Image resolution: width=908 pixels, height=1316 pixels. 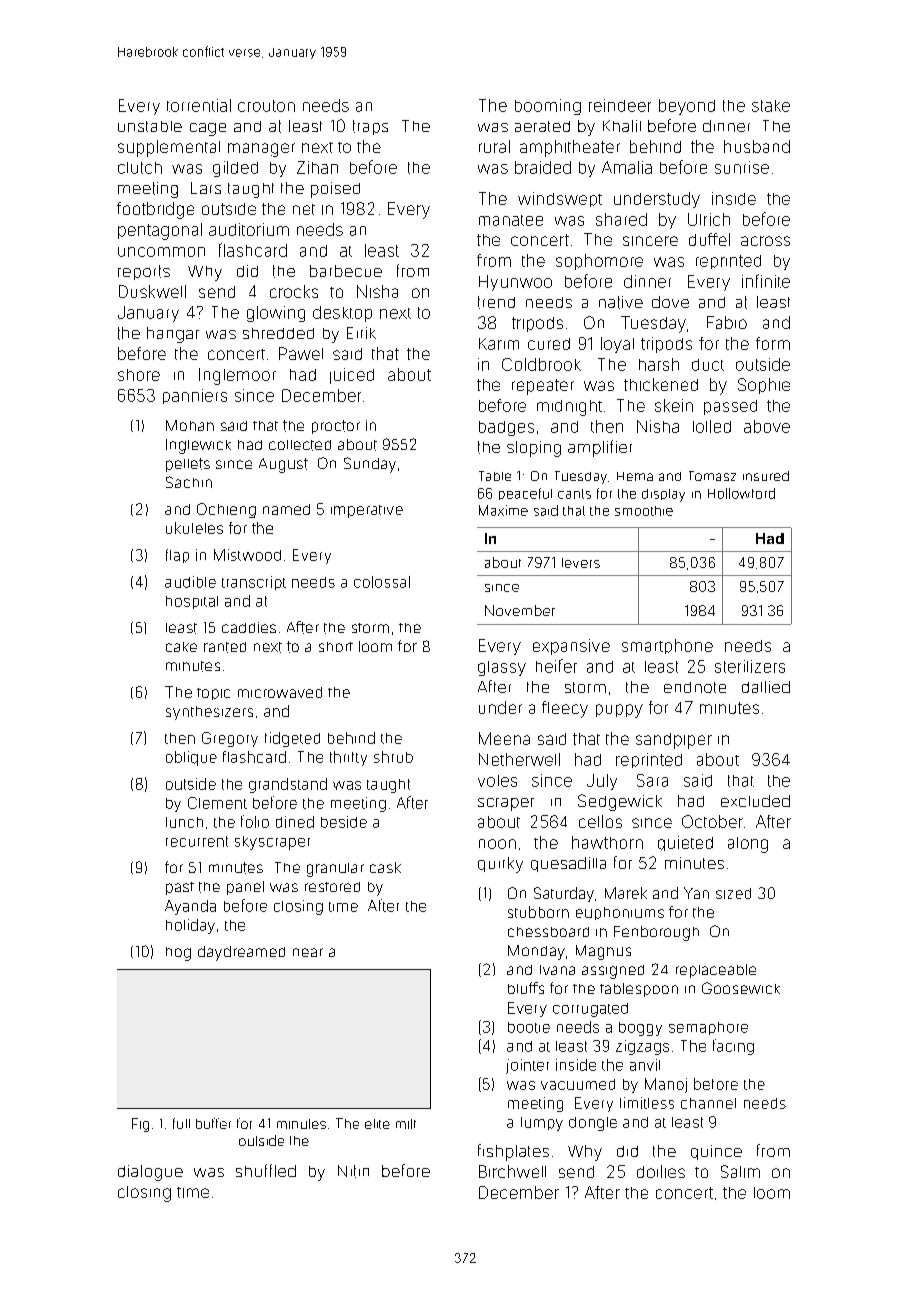 I want to click on Pawel, so click(x=301, y=353).
